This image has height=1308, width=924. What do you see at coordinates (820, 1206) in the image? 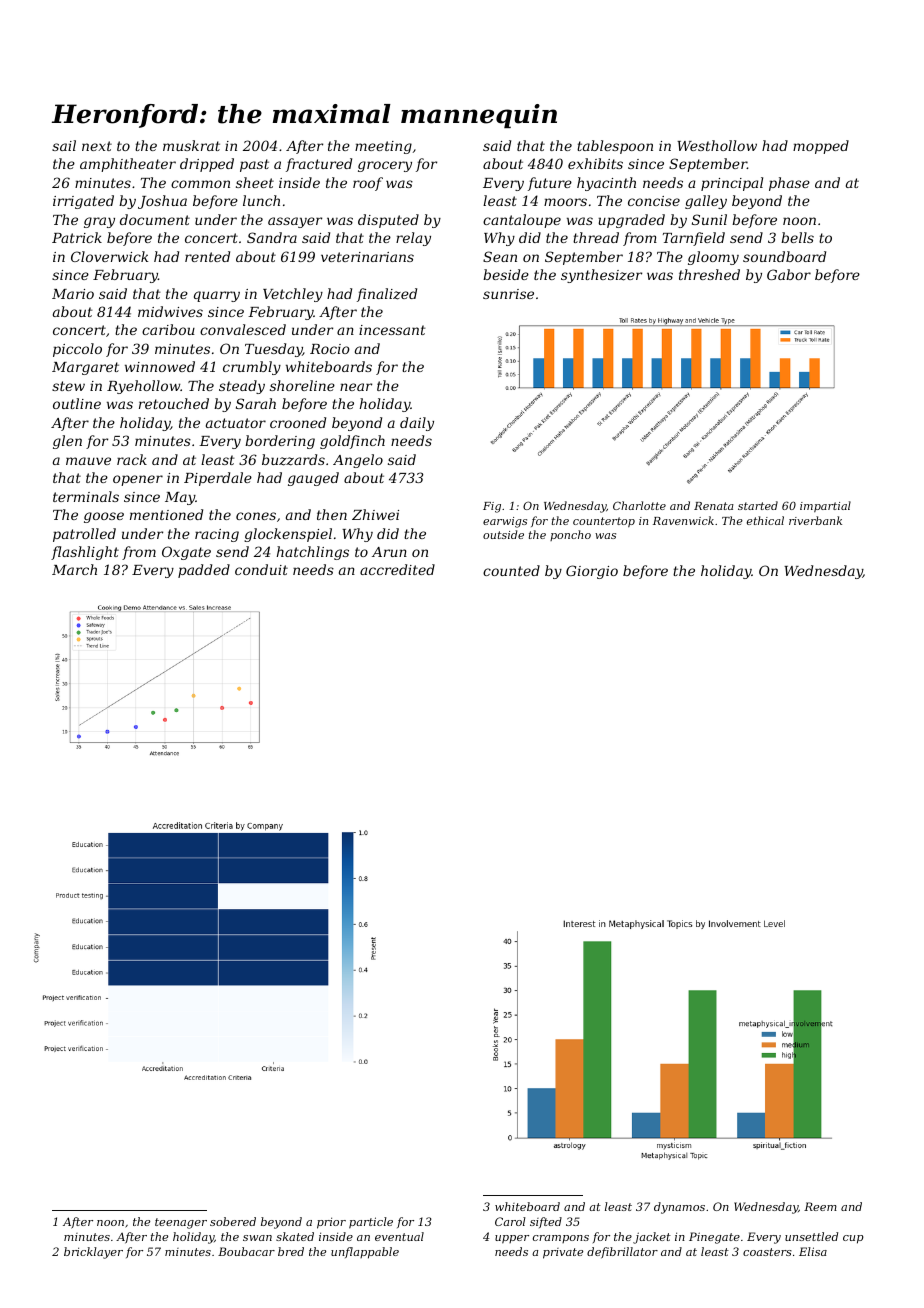
I see `Reem` at bounding box center [820, 1206].
